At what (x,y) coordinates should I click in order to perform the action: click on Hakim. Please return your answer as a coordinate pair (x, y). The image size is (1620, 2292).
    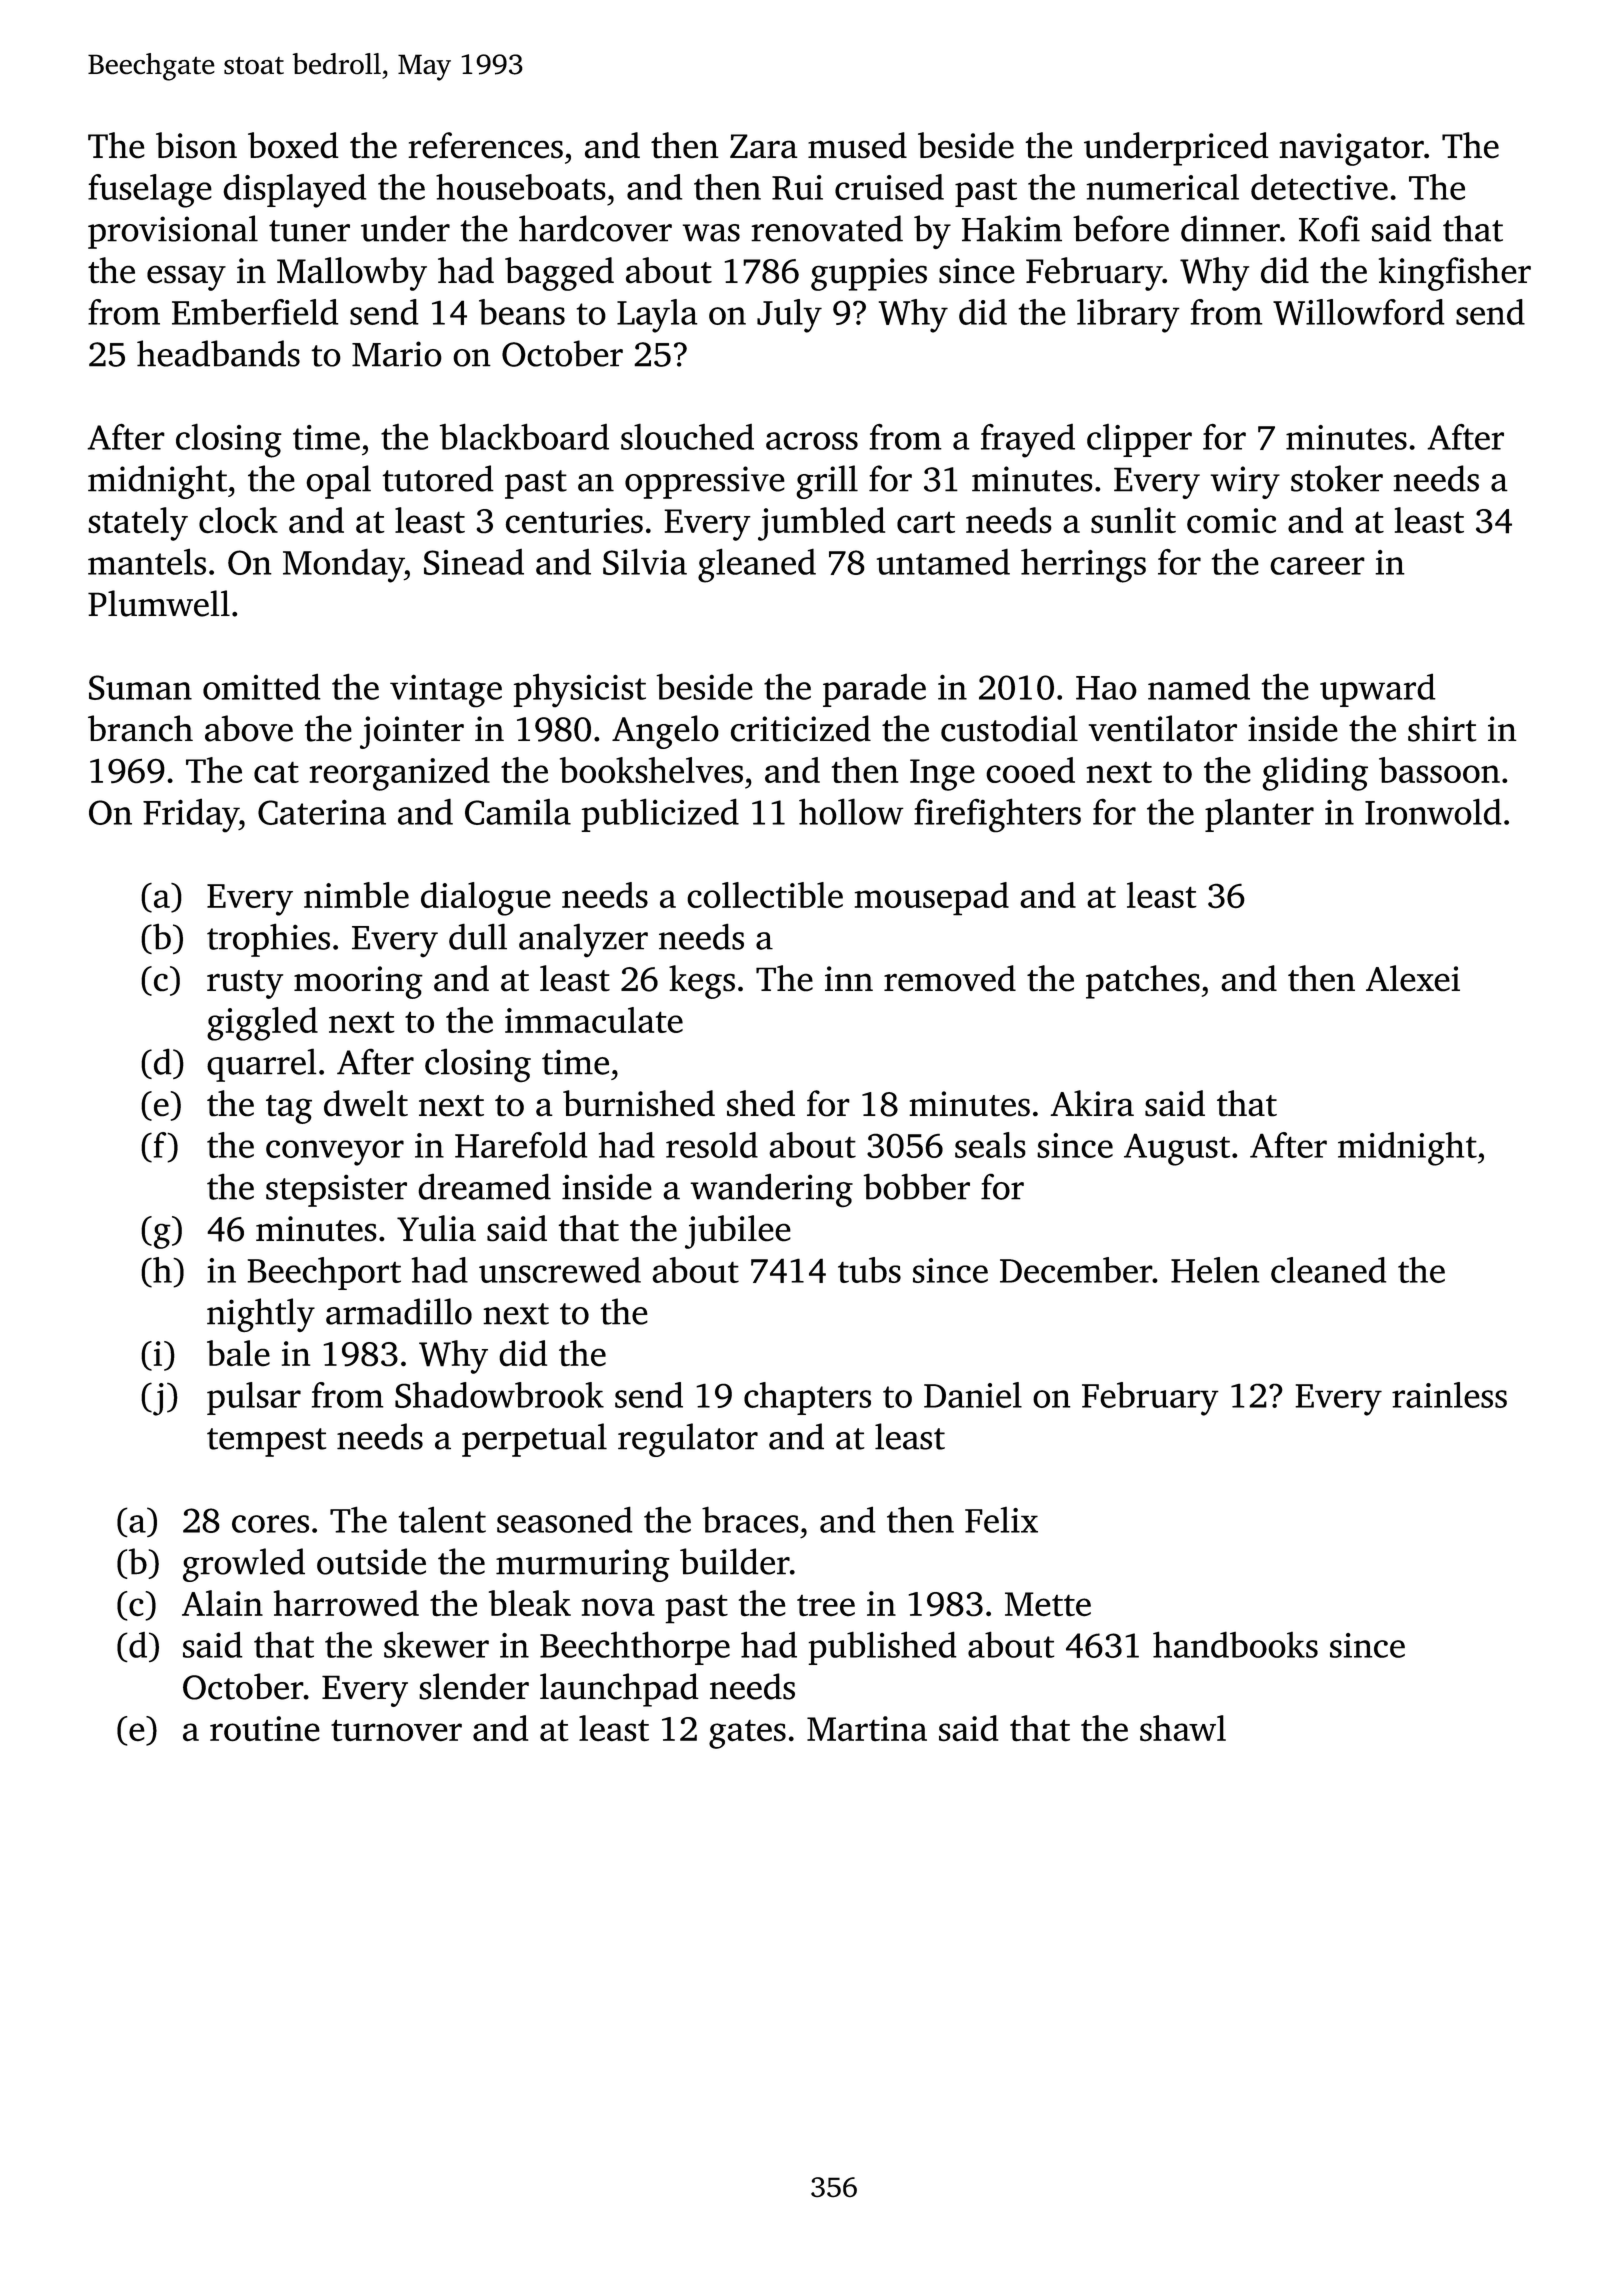
    Looking at the image, I should click on (1012, 228).
